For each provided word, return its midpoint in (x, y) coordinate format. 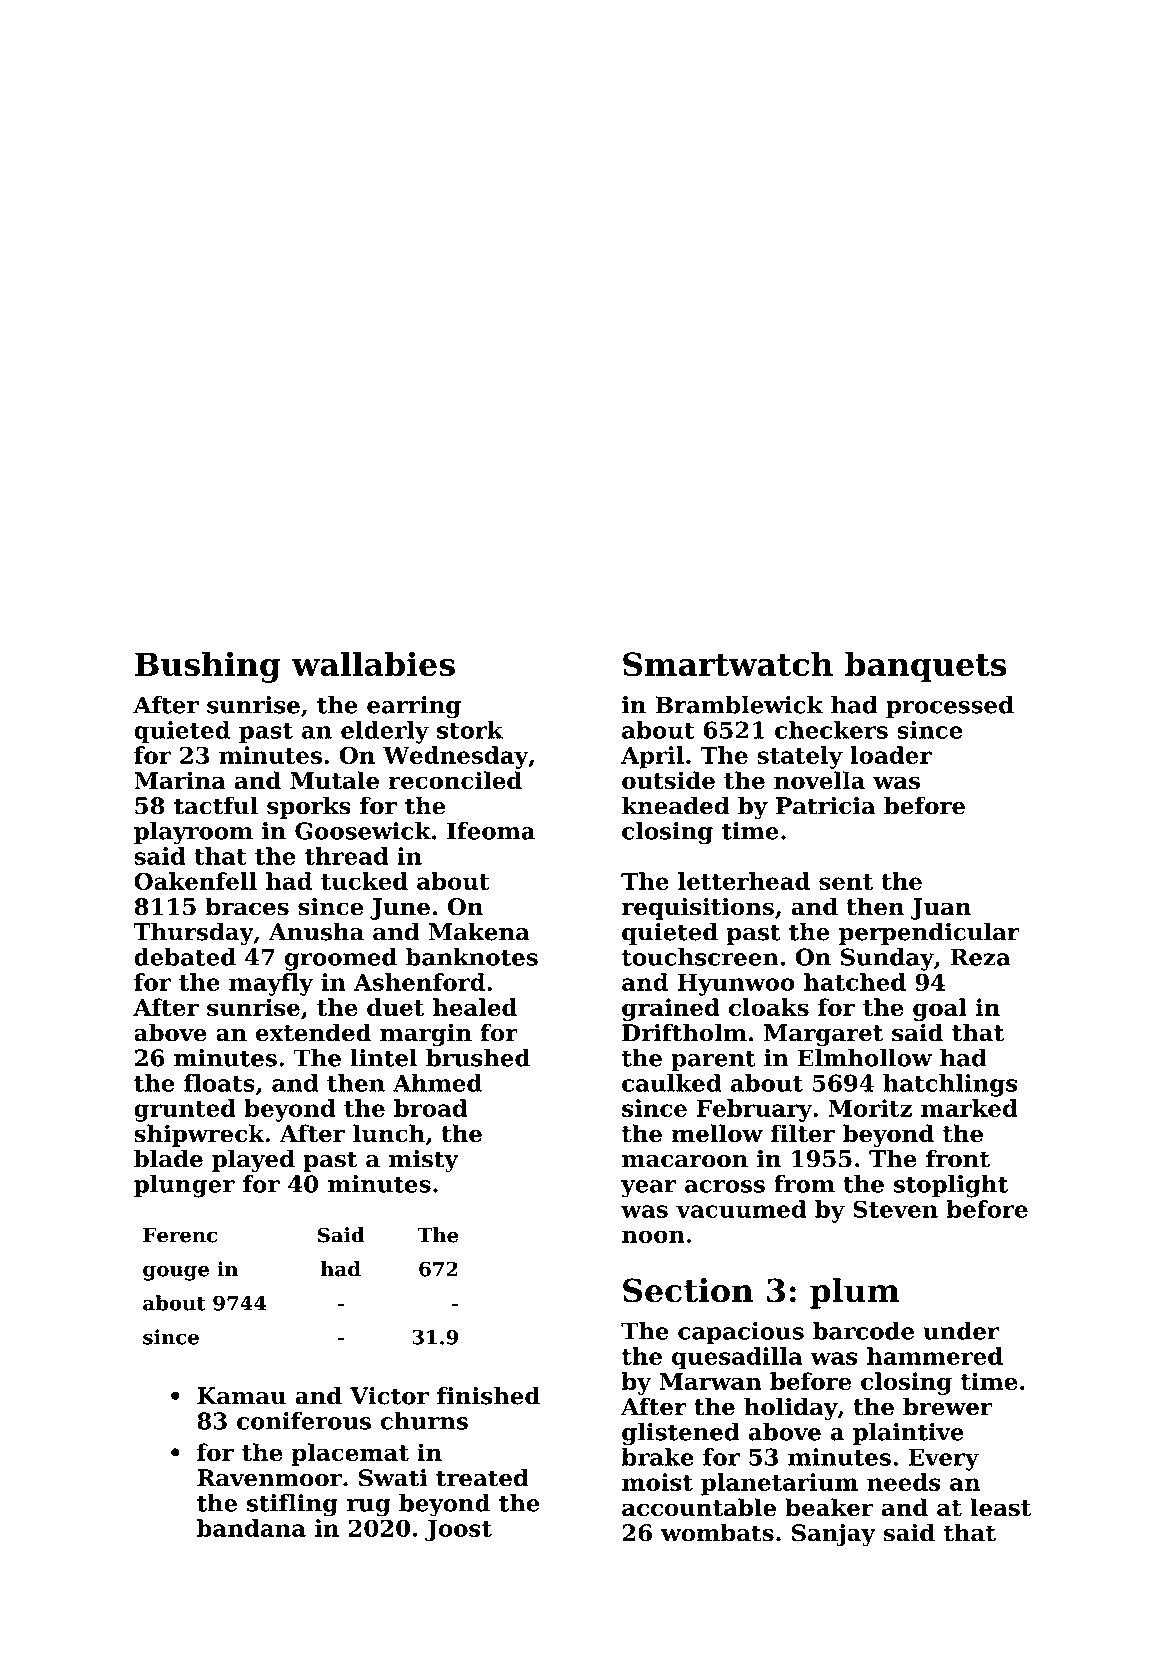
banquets (926, 667)
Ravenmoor (269, 1478)
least (1000, 1507)
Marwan (710, 1381)
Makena (479, 931)
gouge (176, 1273)
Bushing (208, 667)
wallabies (373, 663)
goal (940, 1009)
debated (185, 957)
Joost (458, 1531)
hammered (935, 1356)
